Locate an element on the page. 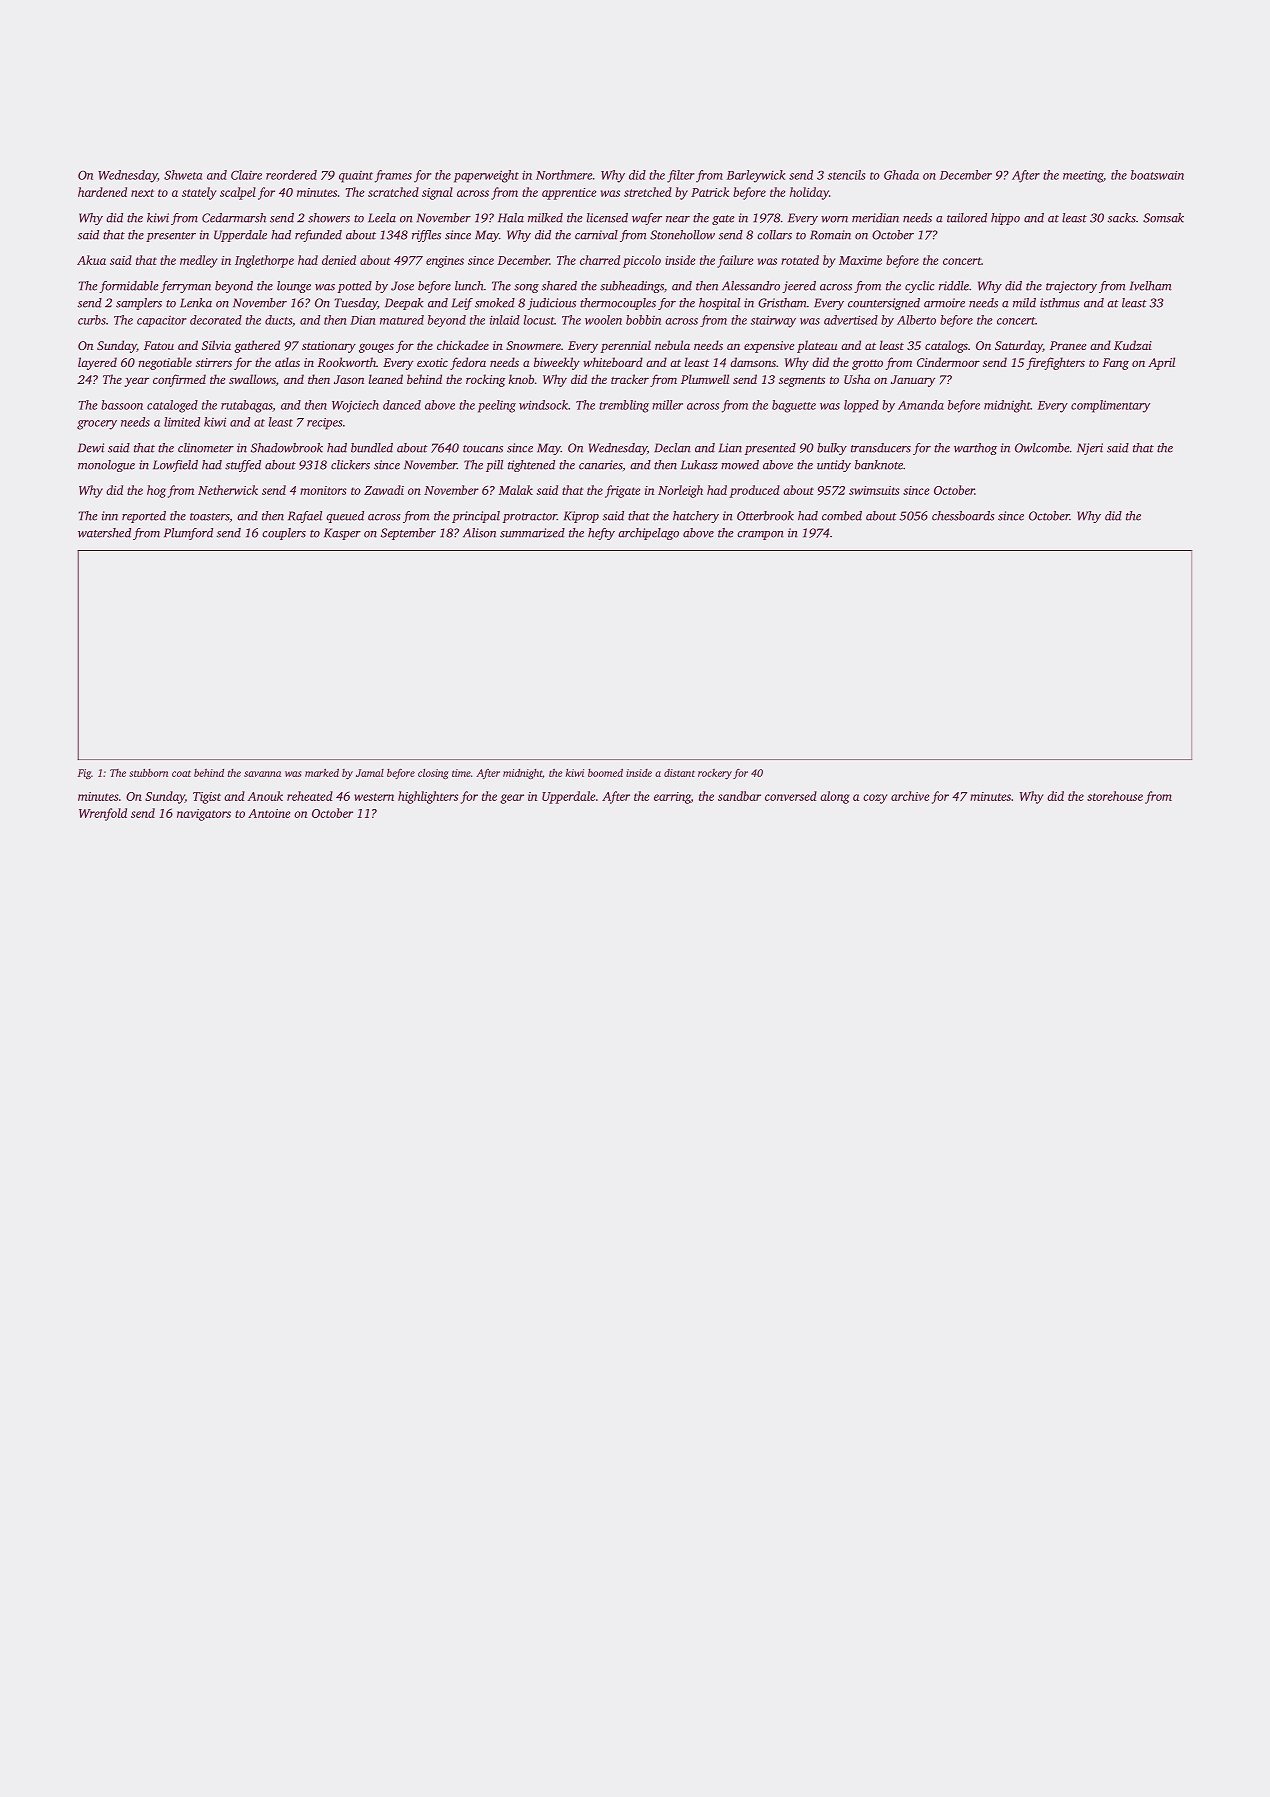 This page has height=1797, width=1270. trajectory is located at coordinates (1071, 287).
